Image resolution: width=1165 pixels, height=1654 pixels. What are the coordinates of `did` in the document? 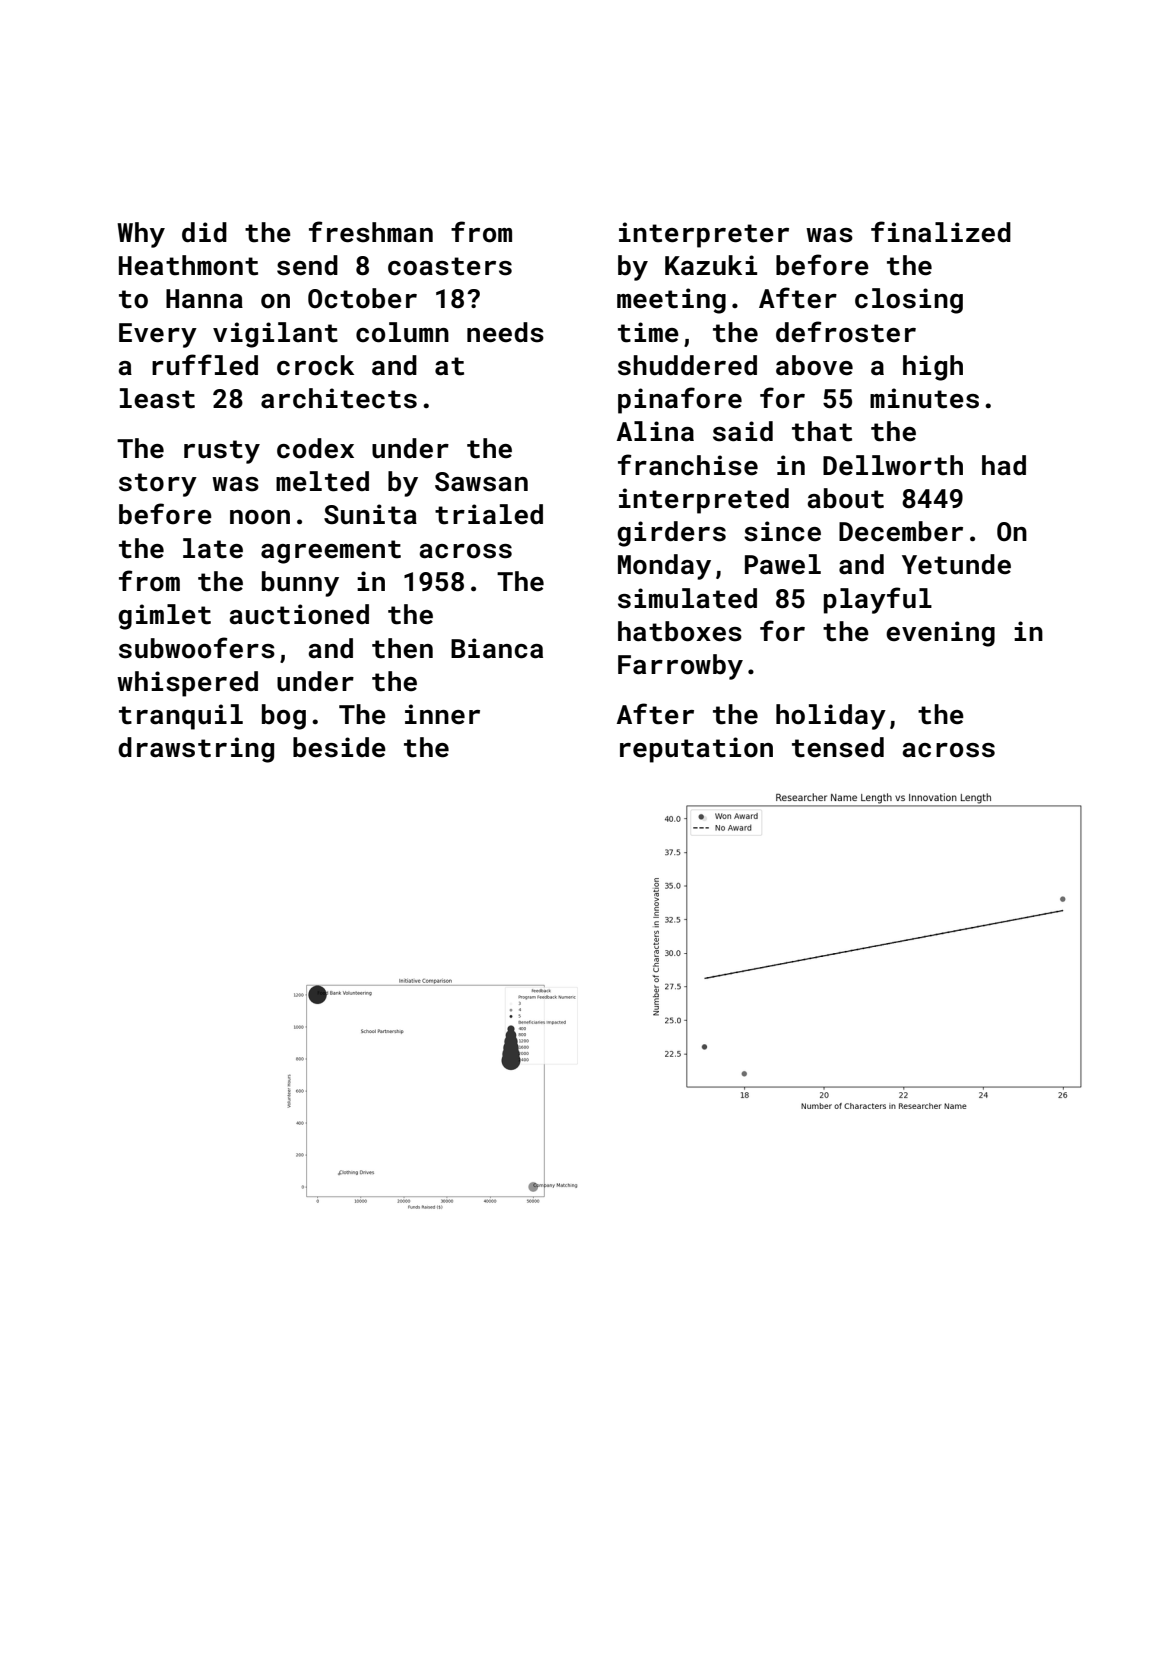 It's located at (204, 232).
